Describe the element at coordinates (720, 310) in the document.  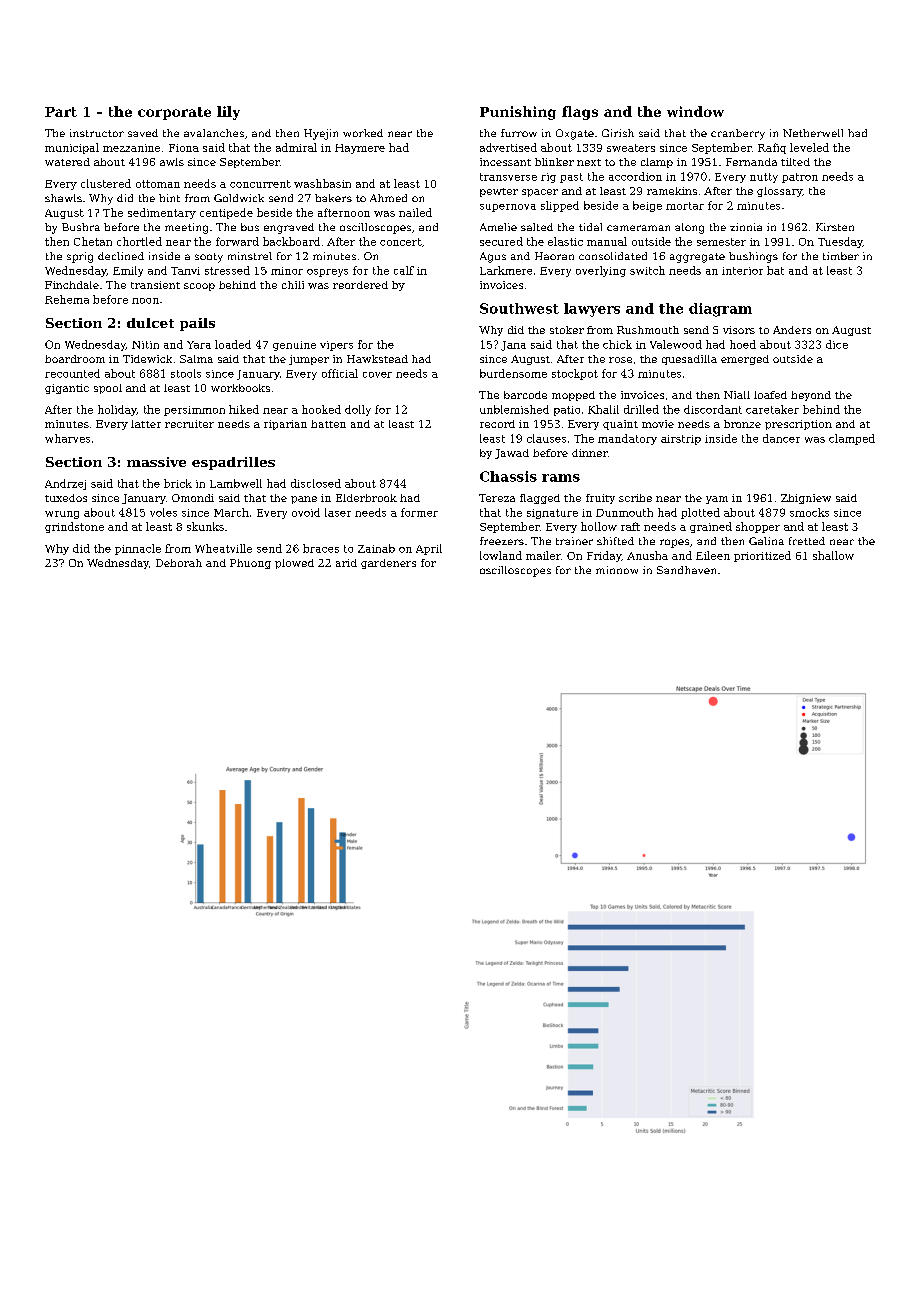
I see `diagram` at that location.
